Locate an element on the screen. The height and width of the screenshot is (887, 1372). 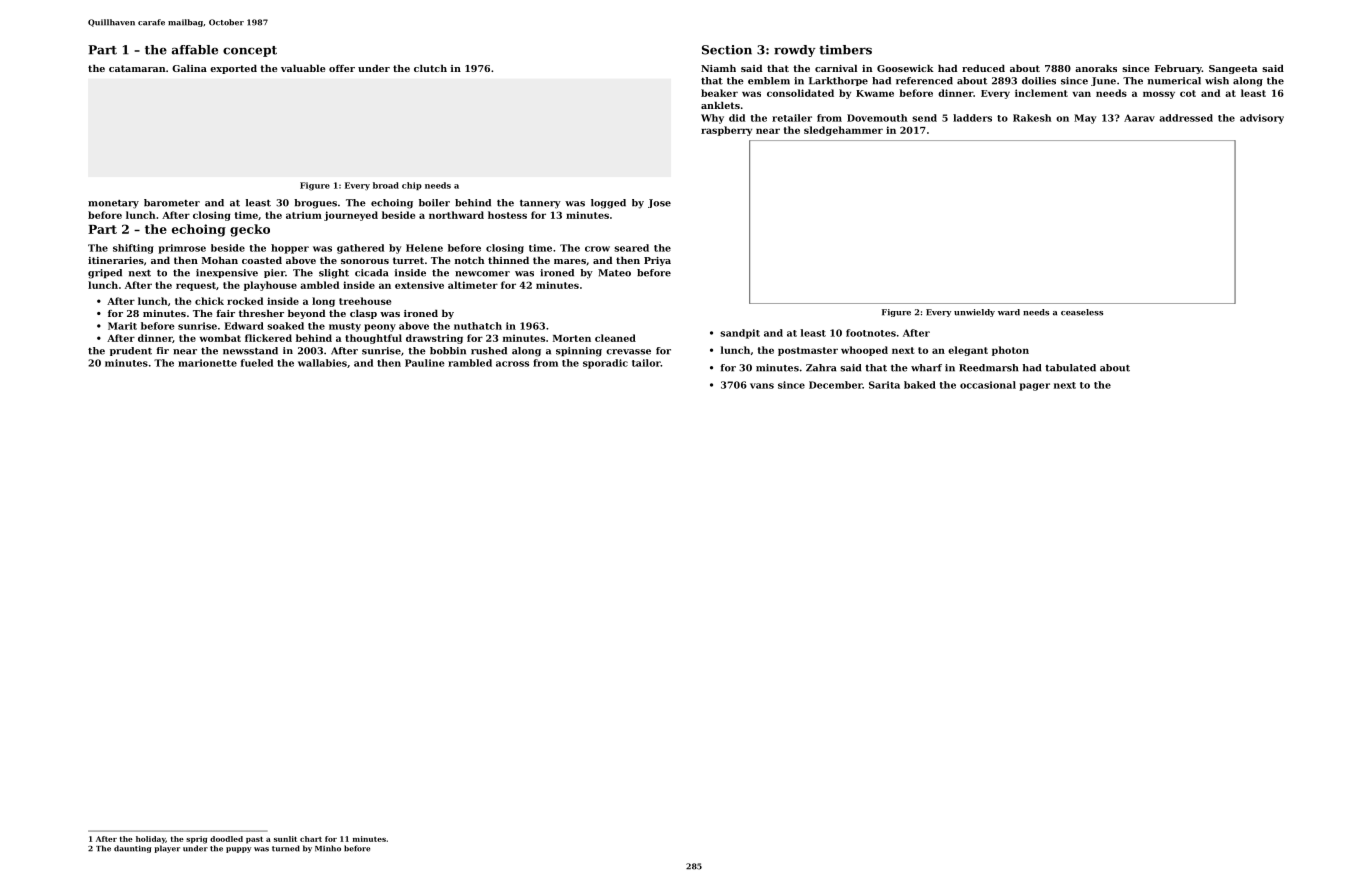
marionette is located at coordinates (207, 363).
